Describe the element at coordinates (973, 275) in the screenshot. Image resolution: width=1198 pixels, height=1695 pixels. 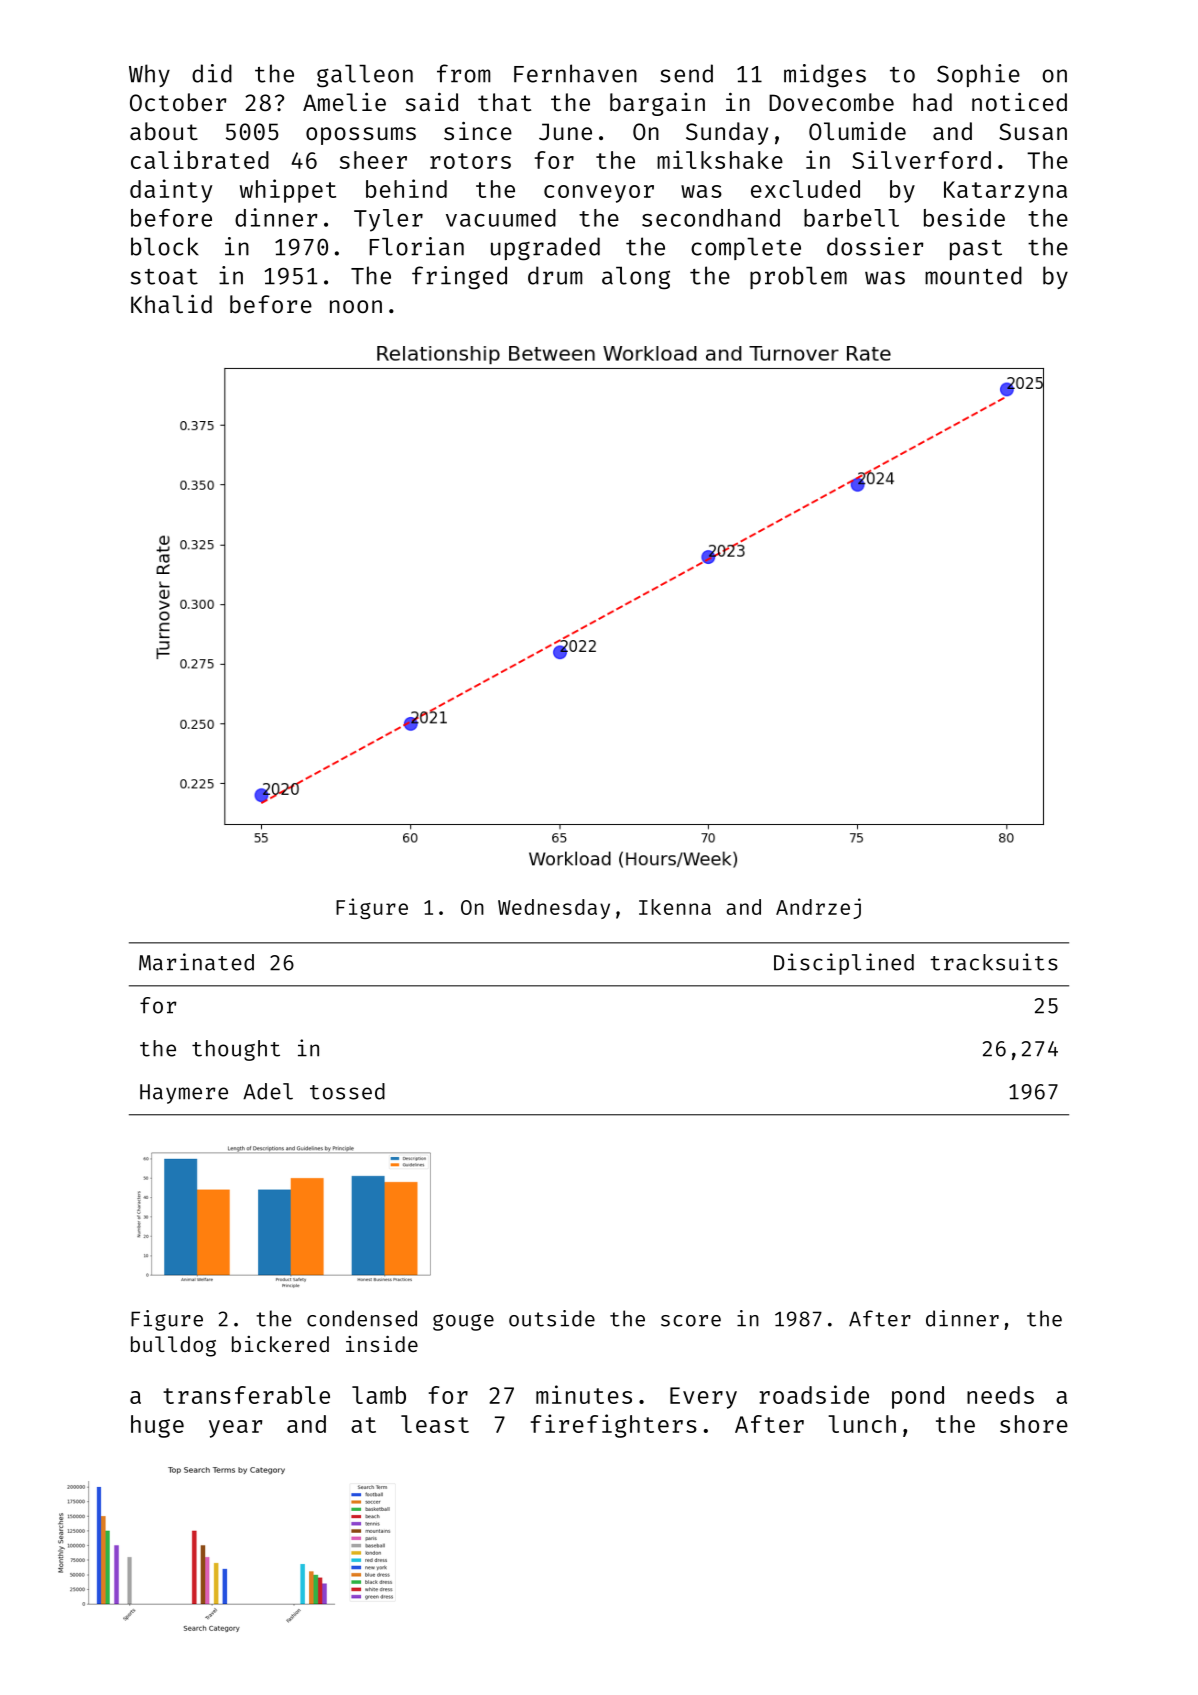
I see `mounted` at that location.
